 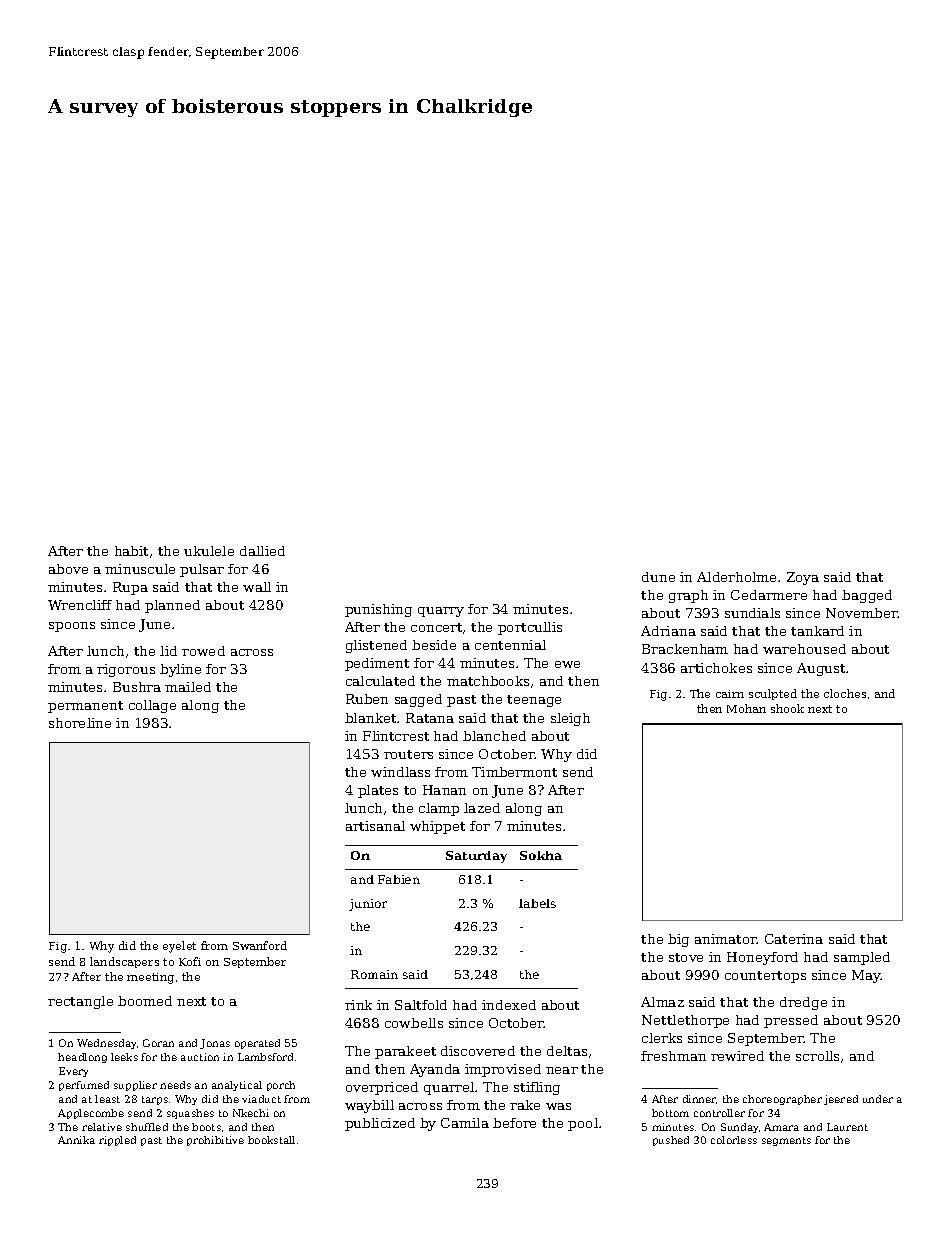 I want to click on Timbermont, so click(x=514, y=772).
